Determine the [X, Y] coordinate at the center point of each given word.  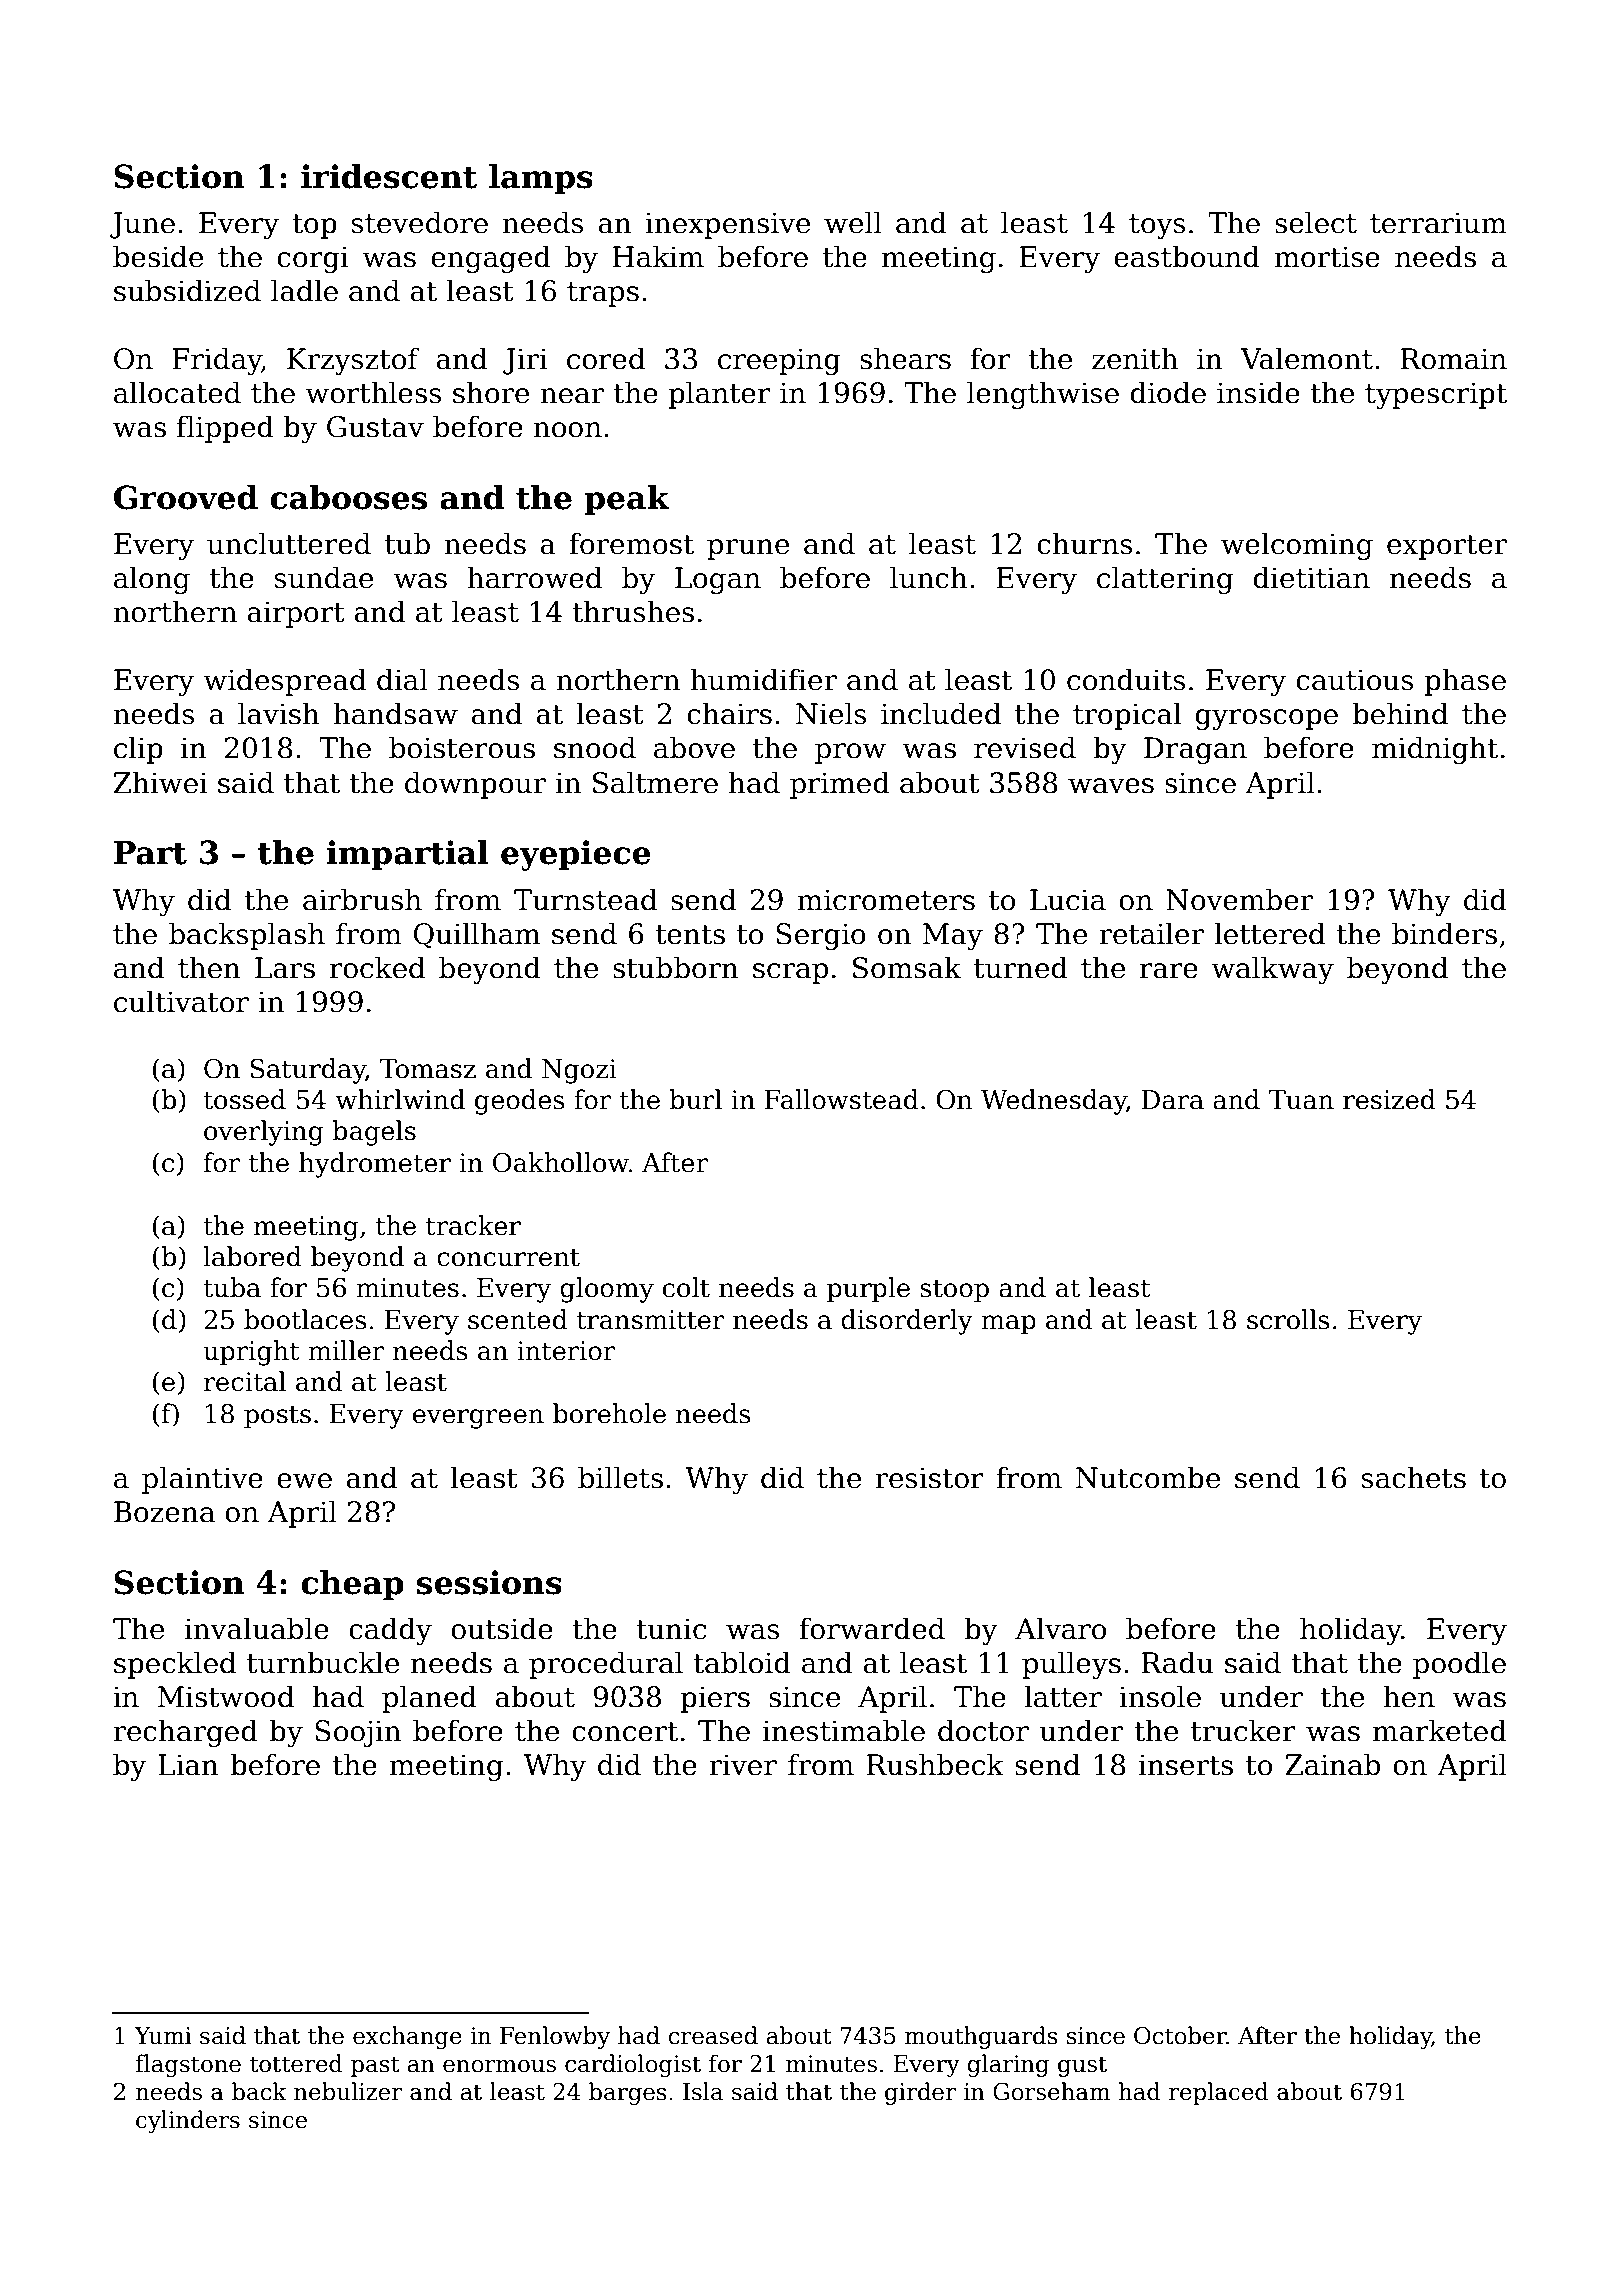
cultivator [181, 1001]
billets [620, 1477]
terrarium [1438, 223]
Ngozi [579, 1071]
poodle [1459, 1665]
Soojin [358, 1733]
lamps [541, 179]
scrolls [1288, 1319]
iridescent [389, 176]
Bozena [164, 1512]
